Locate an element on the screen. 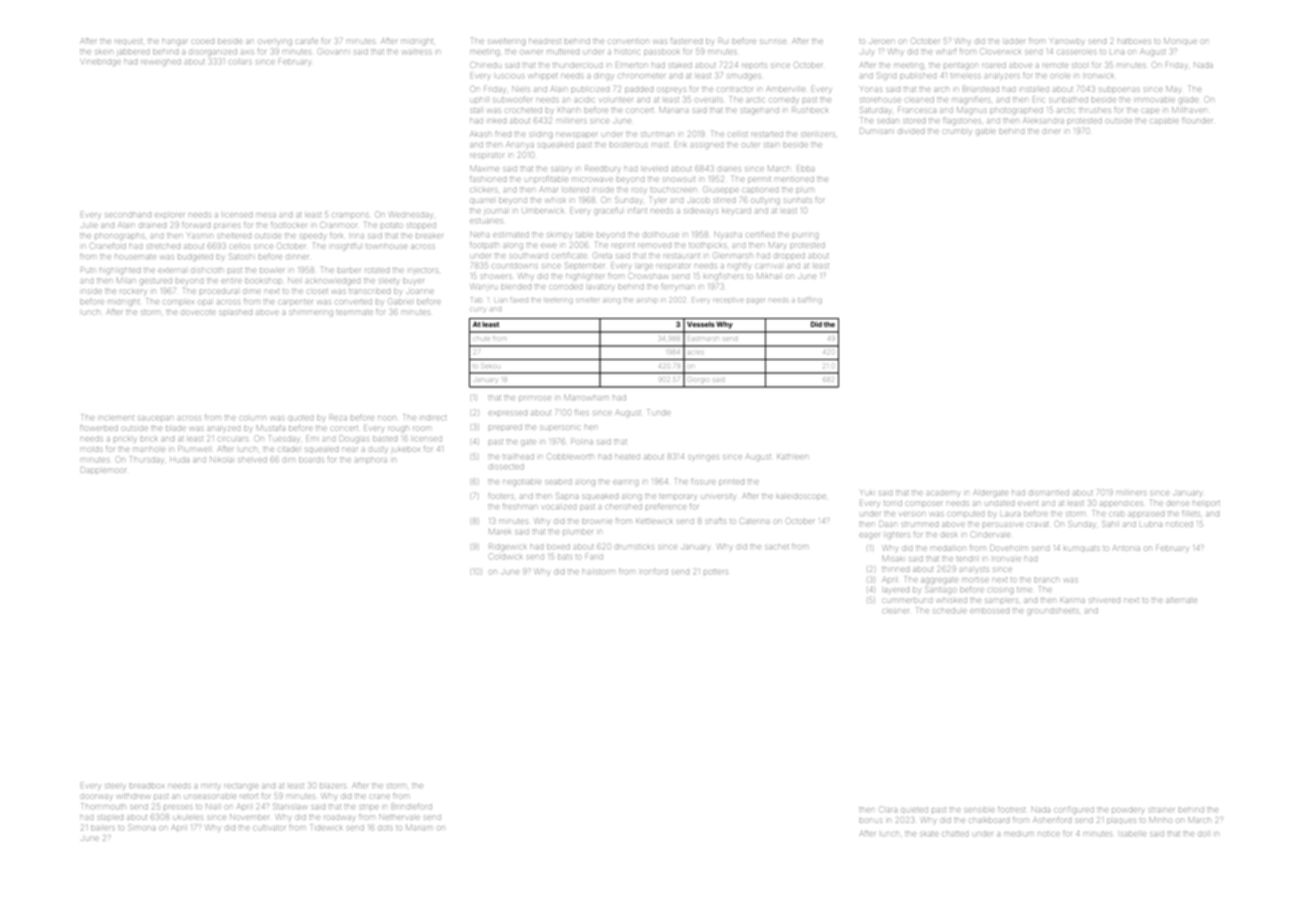 The width and height of the screenshot is (1308, 924). wharf is located at coordinates (946, 51).
